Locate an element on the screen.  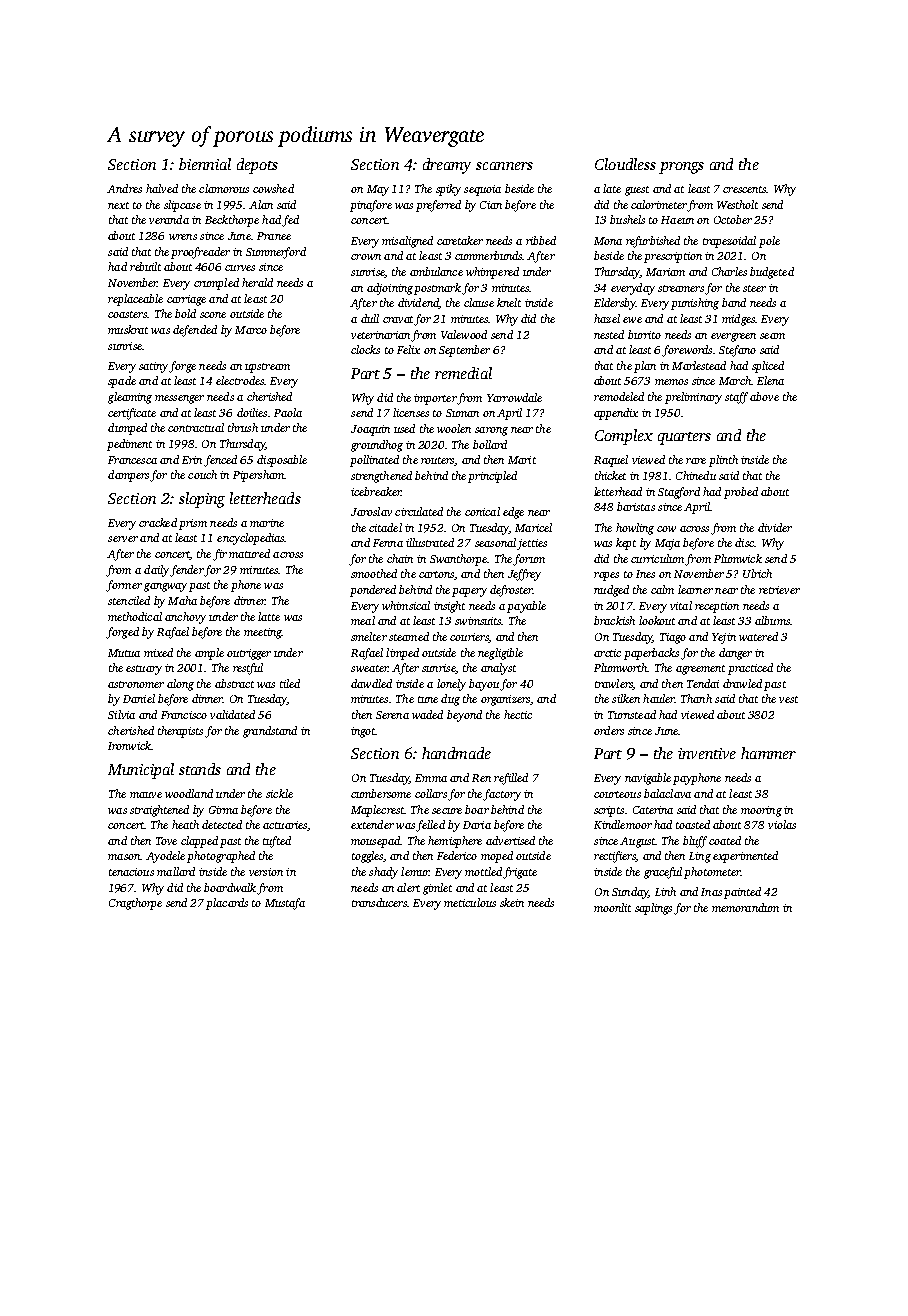
cummerbunds is located at coordinates (489, 255).
